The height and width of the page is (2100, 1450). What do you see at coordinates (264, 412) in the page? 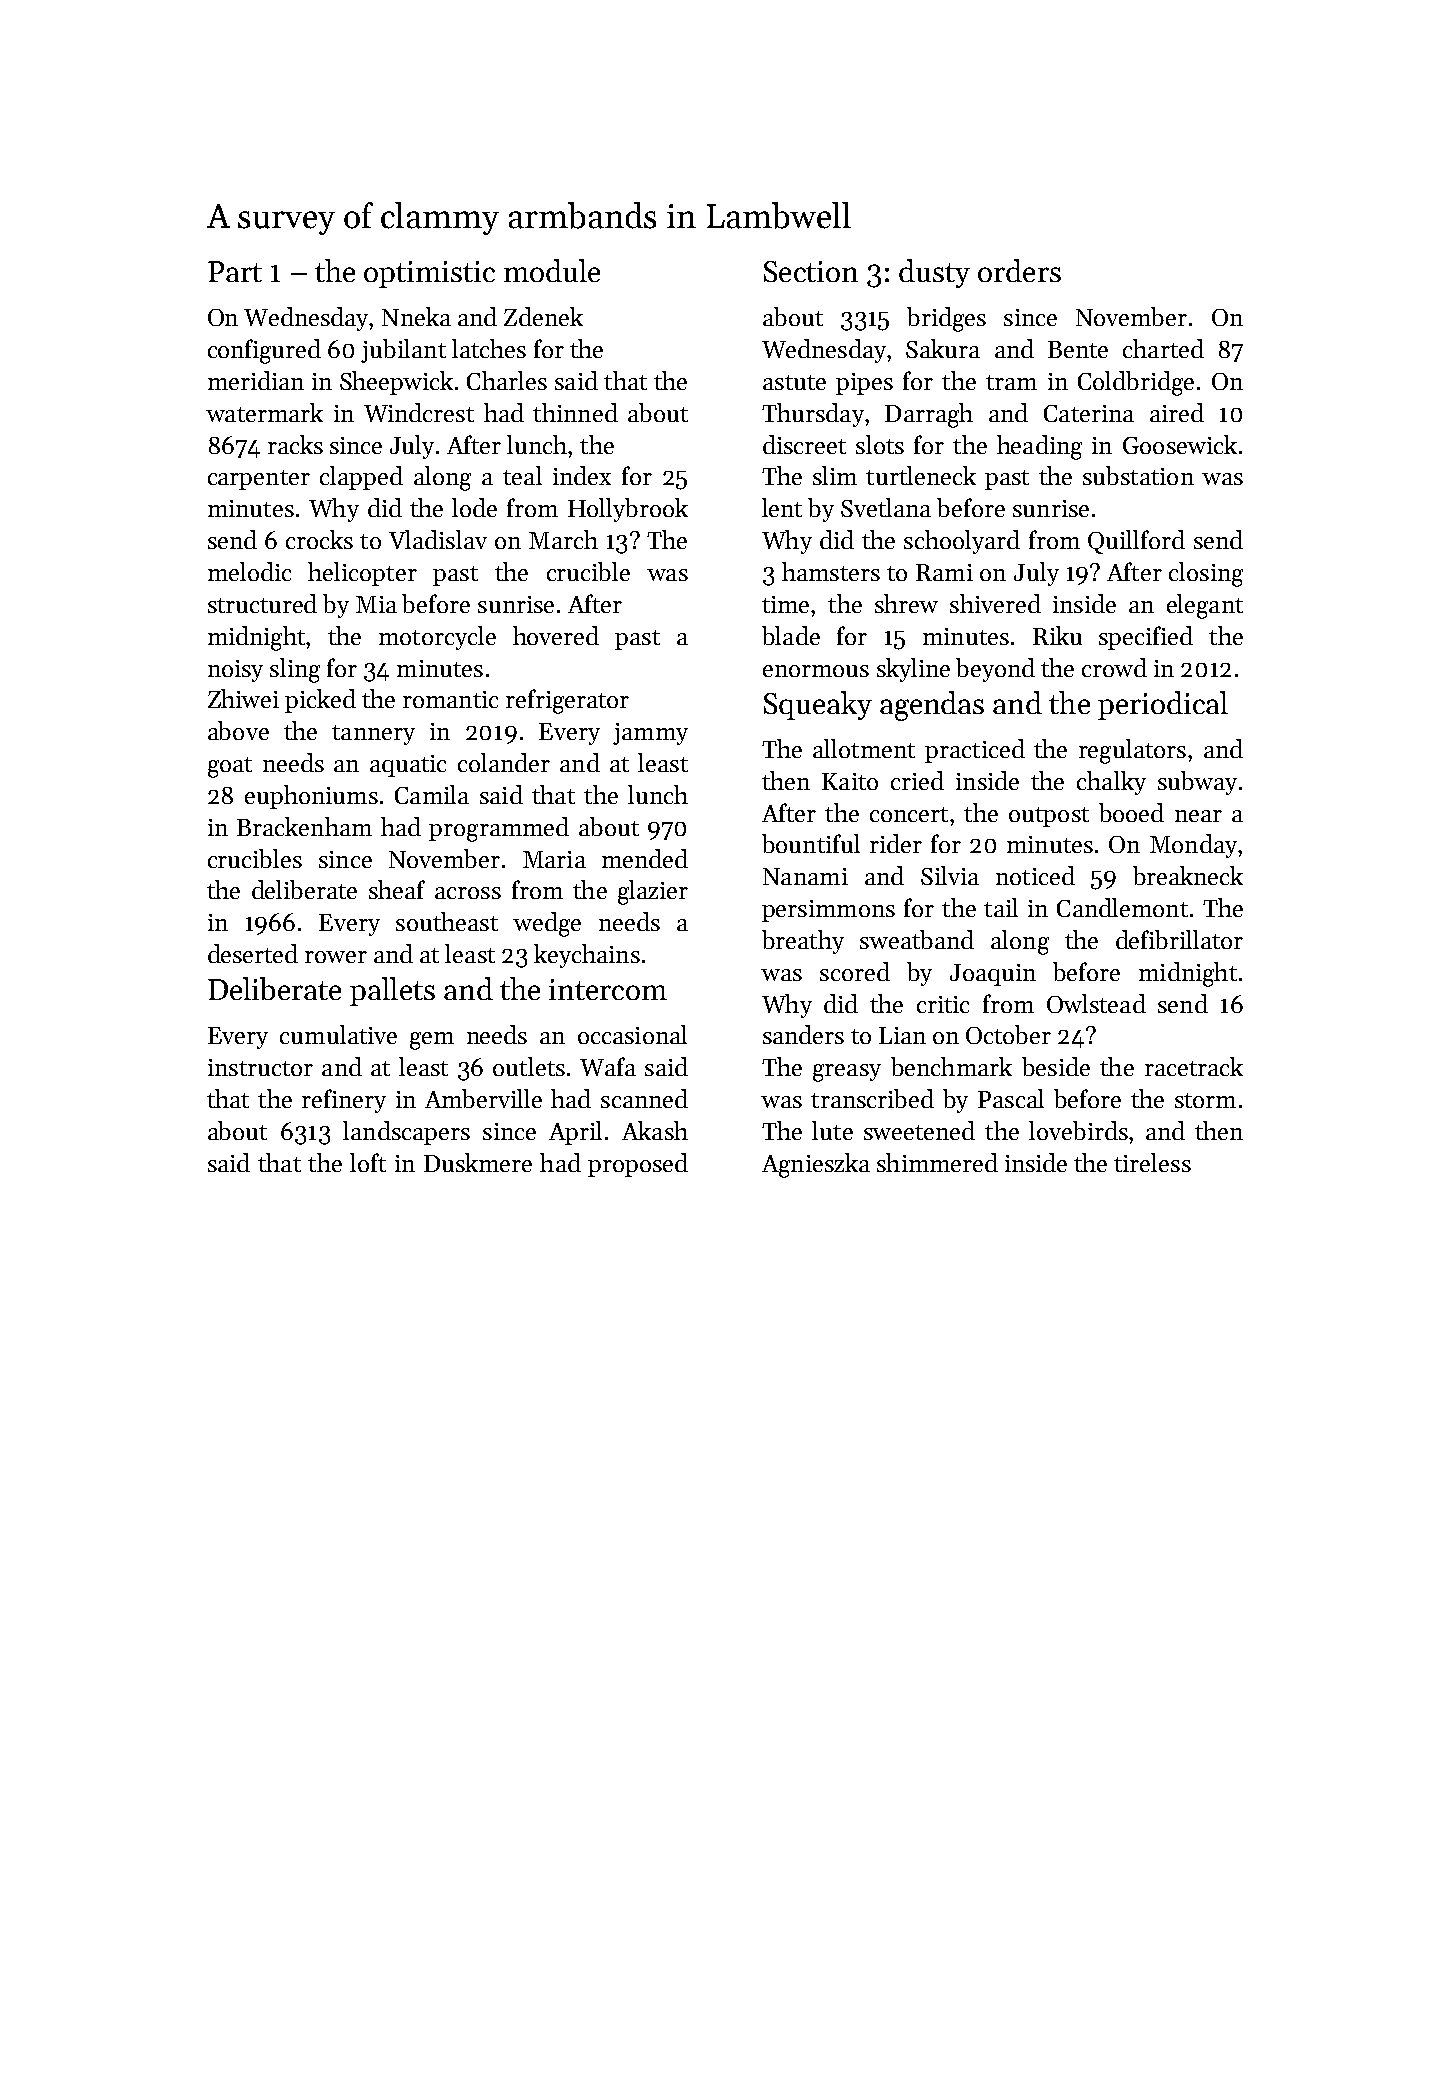
I see `watermark` at bounding box center [264, 412].
